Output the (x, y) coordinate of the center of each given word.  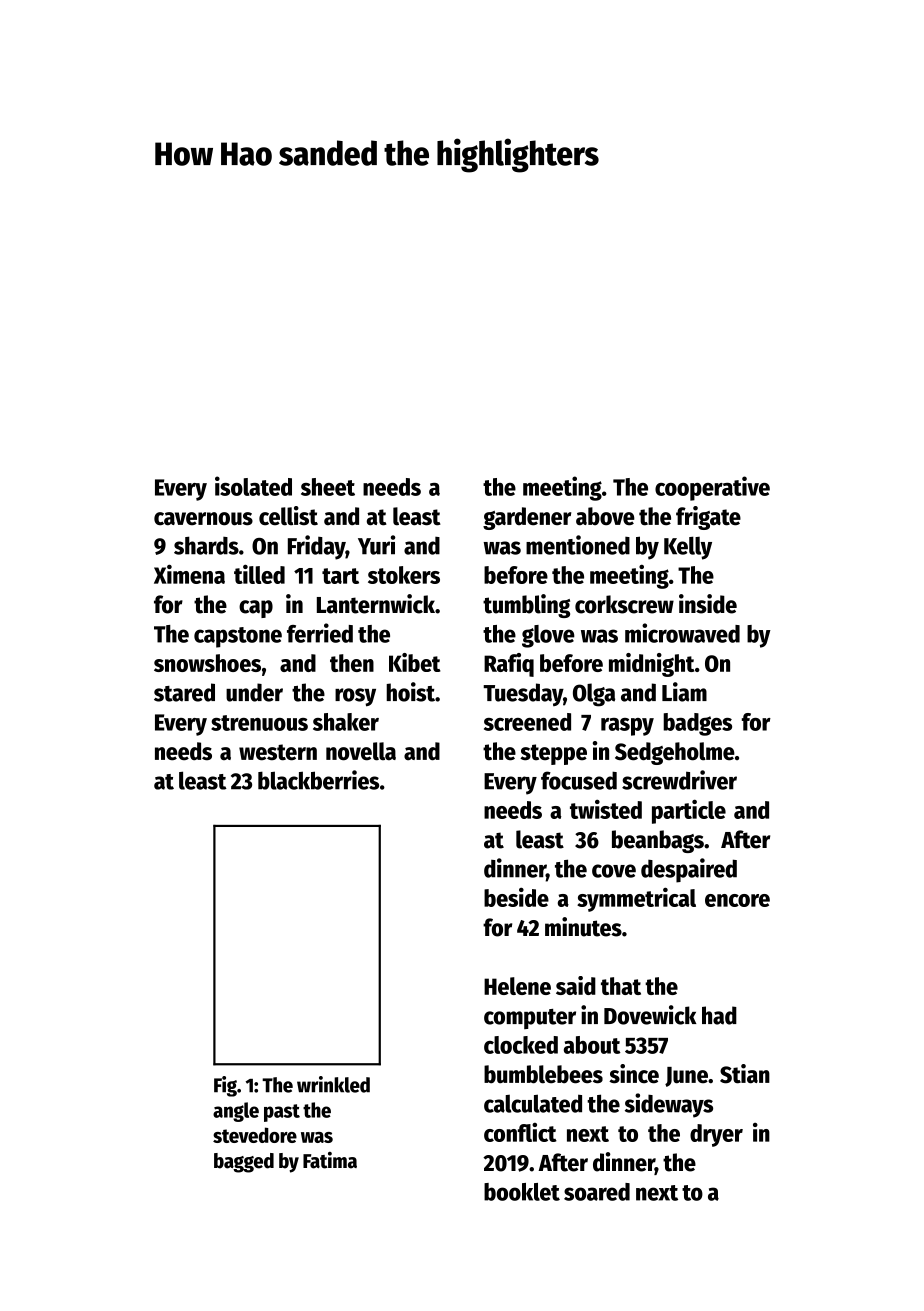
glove (548, 636)
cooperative (712, 488)
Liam (684, 692)
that (621, 986)
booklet (522, 1192)
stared (184, 692)
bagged (244, 1163)
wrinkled (333, 1084)
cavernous (203, 519)
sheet (328, 487)
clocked (521, 1045)
